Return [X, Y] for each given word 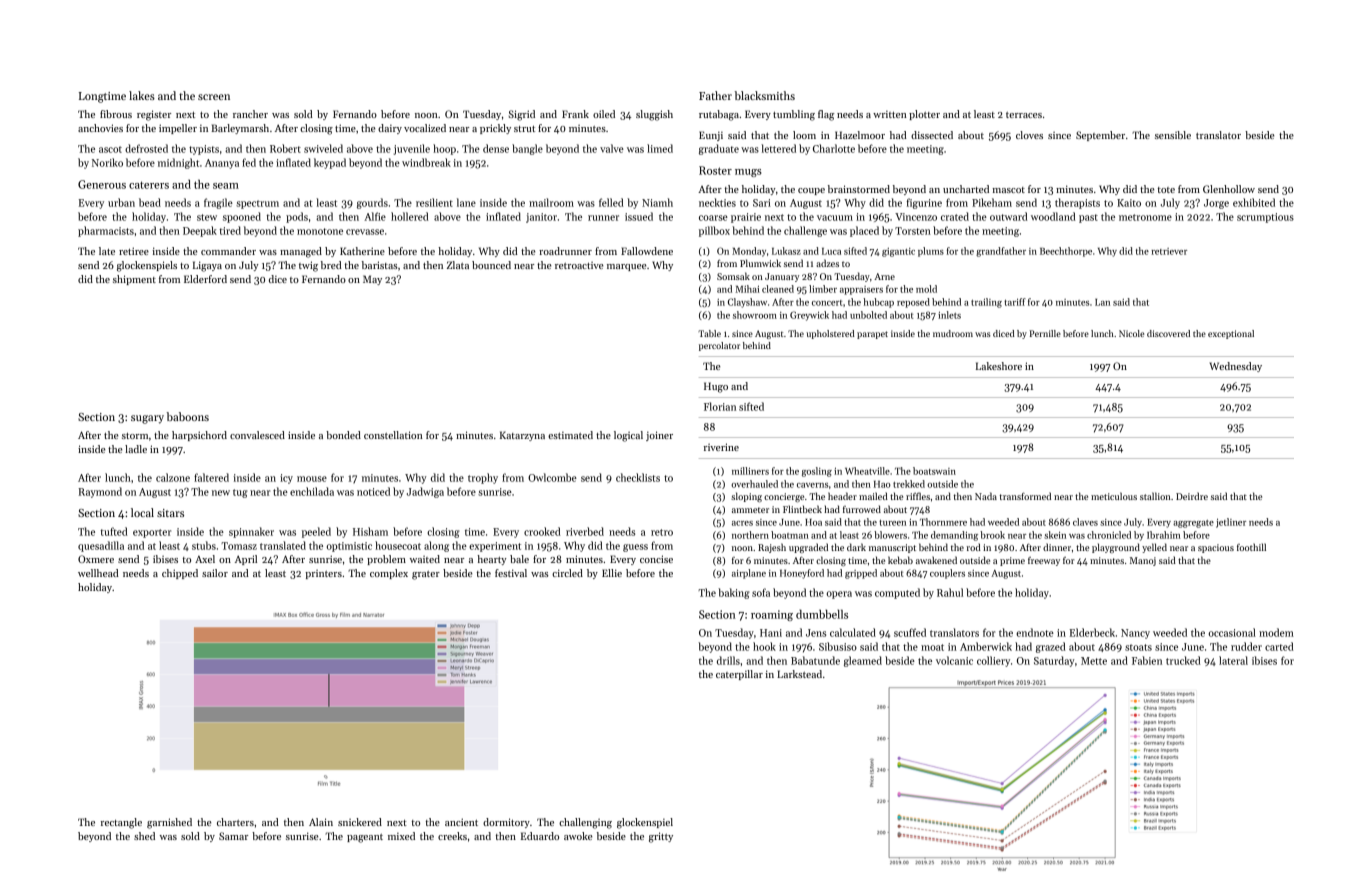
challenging [585, 823]
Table [709, 333]
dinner [1057, 547]
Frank [575, 114]
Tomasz [239, 546]
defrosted [146, 148]
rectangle [121, 823]
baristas [380, 265]
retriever [1169, 251]
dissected [932, 135]
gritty [661, 837]
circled [567, 573]
